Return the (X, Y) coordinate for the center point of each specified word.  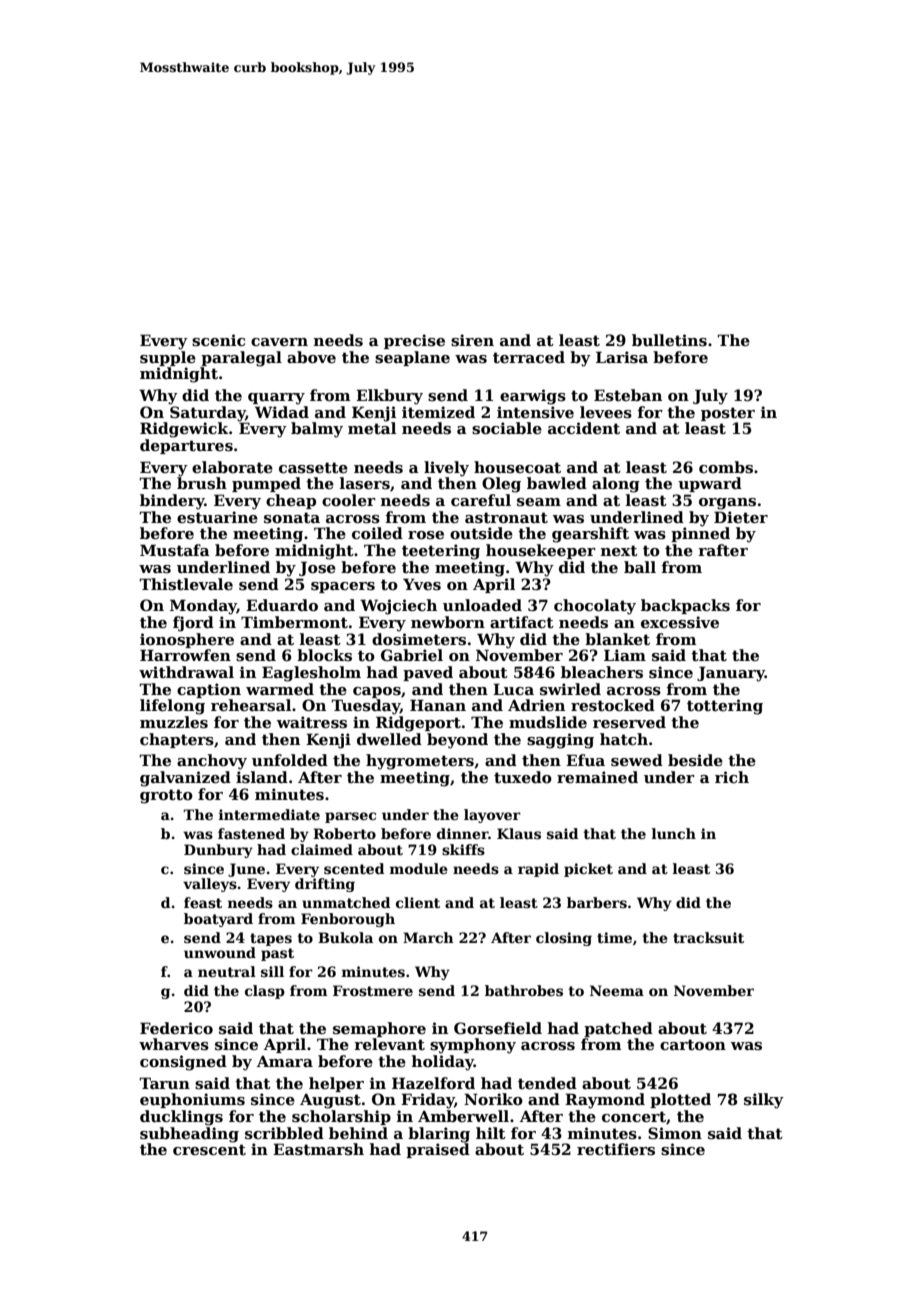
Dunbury (218, 851)
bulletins (669, 340)
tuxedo (523, 777)
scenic (218, 340)
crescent (209, 1149)
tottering (725, 707)
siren (472, 340)
